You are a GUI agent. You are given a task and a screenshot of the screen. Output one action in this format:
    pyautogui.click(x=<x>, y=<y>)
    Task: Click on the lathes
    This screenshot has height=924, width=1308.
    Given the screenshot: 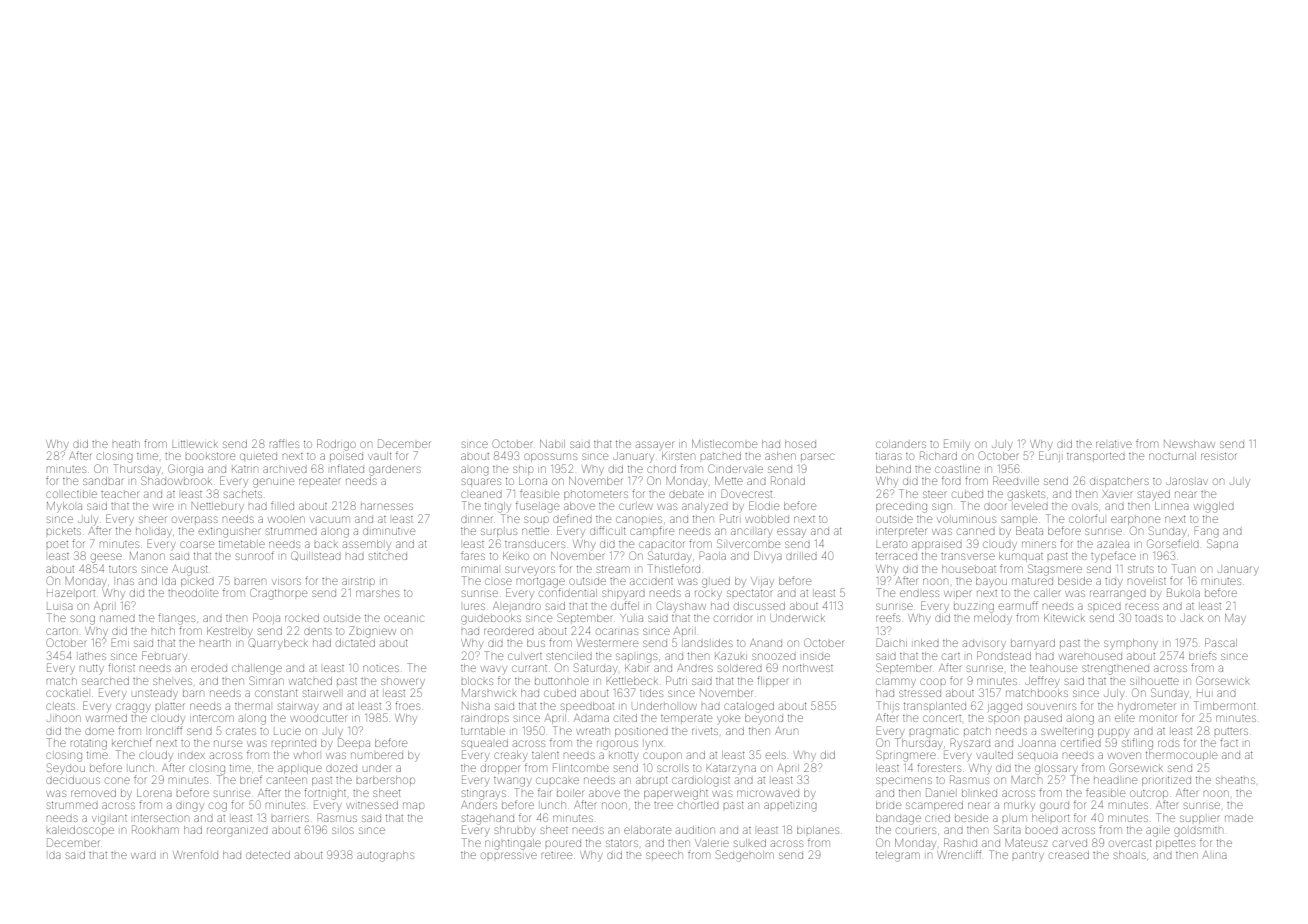 What is the action you would take?
    pyautogui.click(x=92, y=656)
